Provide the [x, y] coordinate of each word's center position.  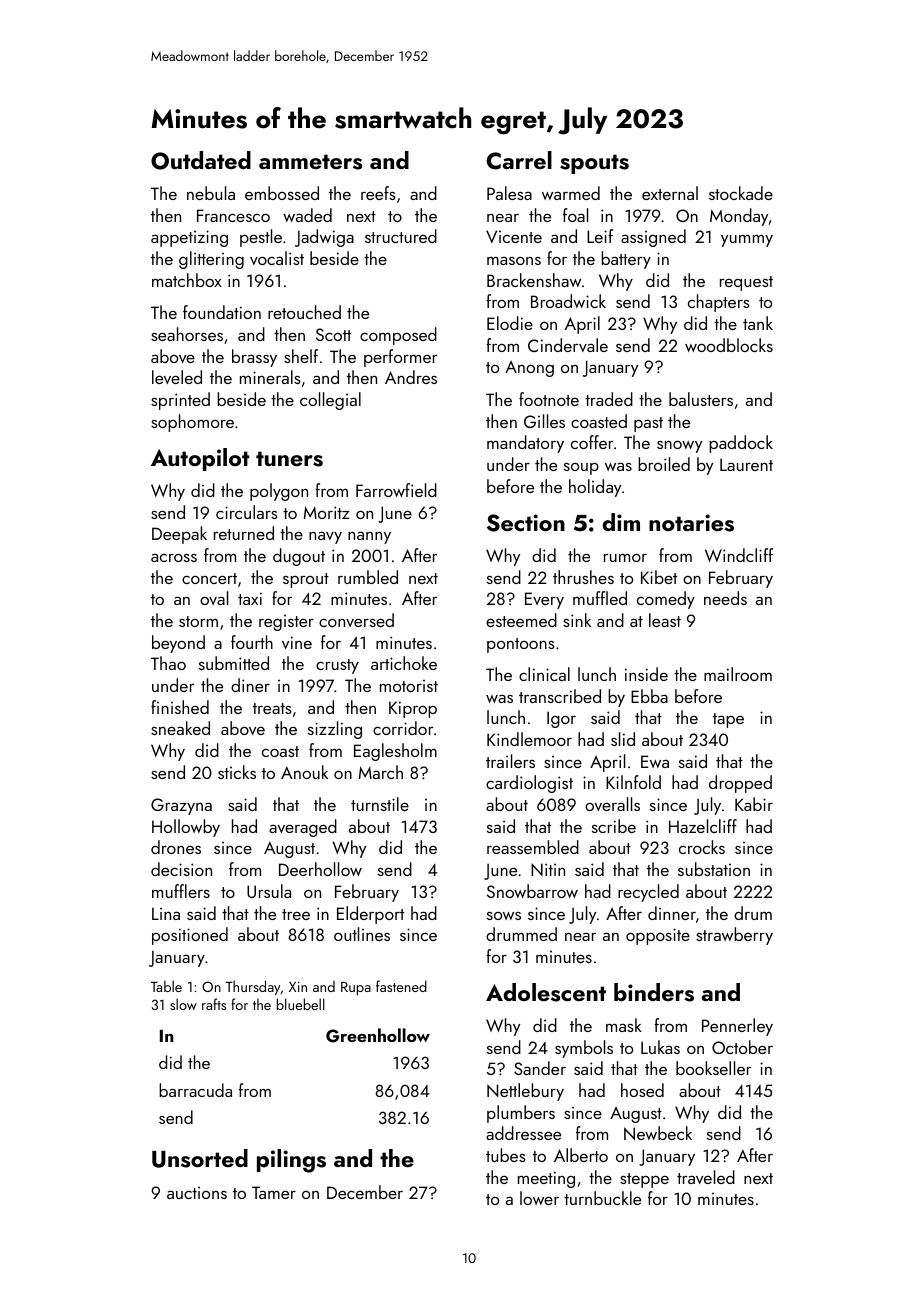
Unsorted [200, 1158]
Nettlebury [525, 1092]
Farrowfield [396, 490]
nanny [369, 537]
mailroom [738, 674]
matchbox [187, 280]
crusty [337, 666]
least [665, 620]
